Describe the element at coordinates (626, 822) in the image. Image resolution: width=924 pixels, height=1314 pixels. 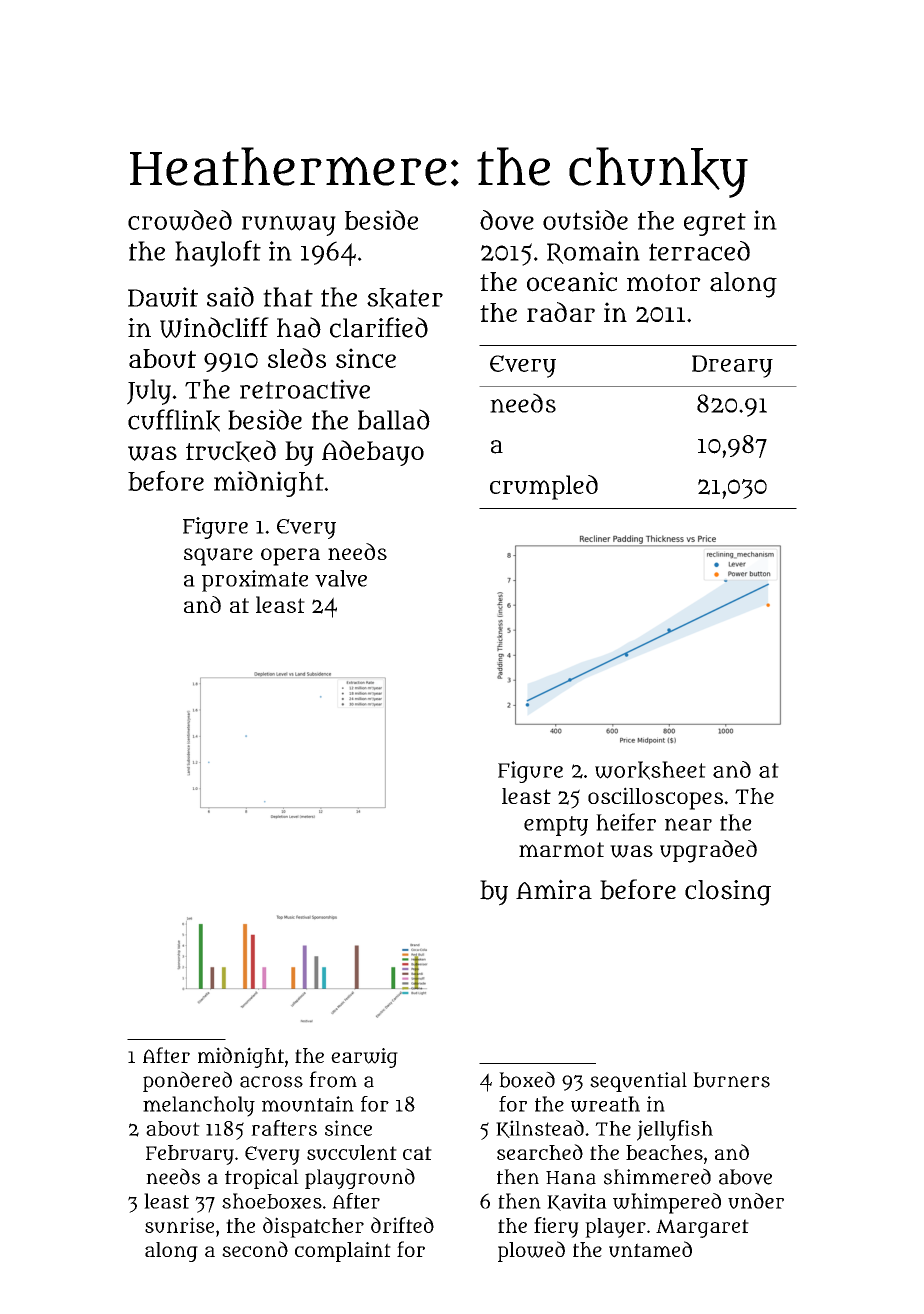
I see `heifer` at that location.
